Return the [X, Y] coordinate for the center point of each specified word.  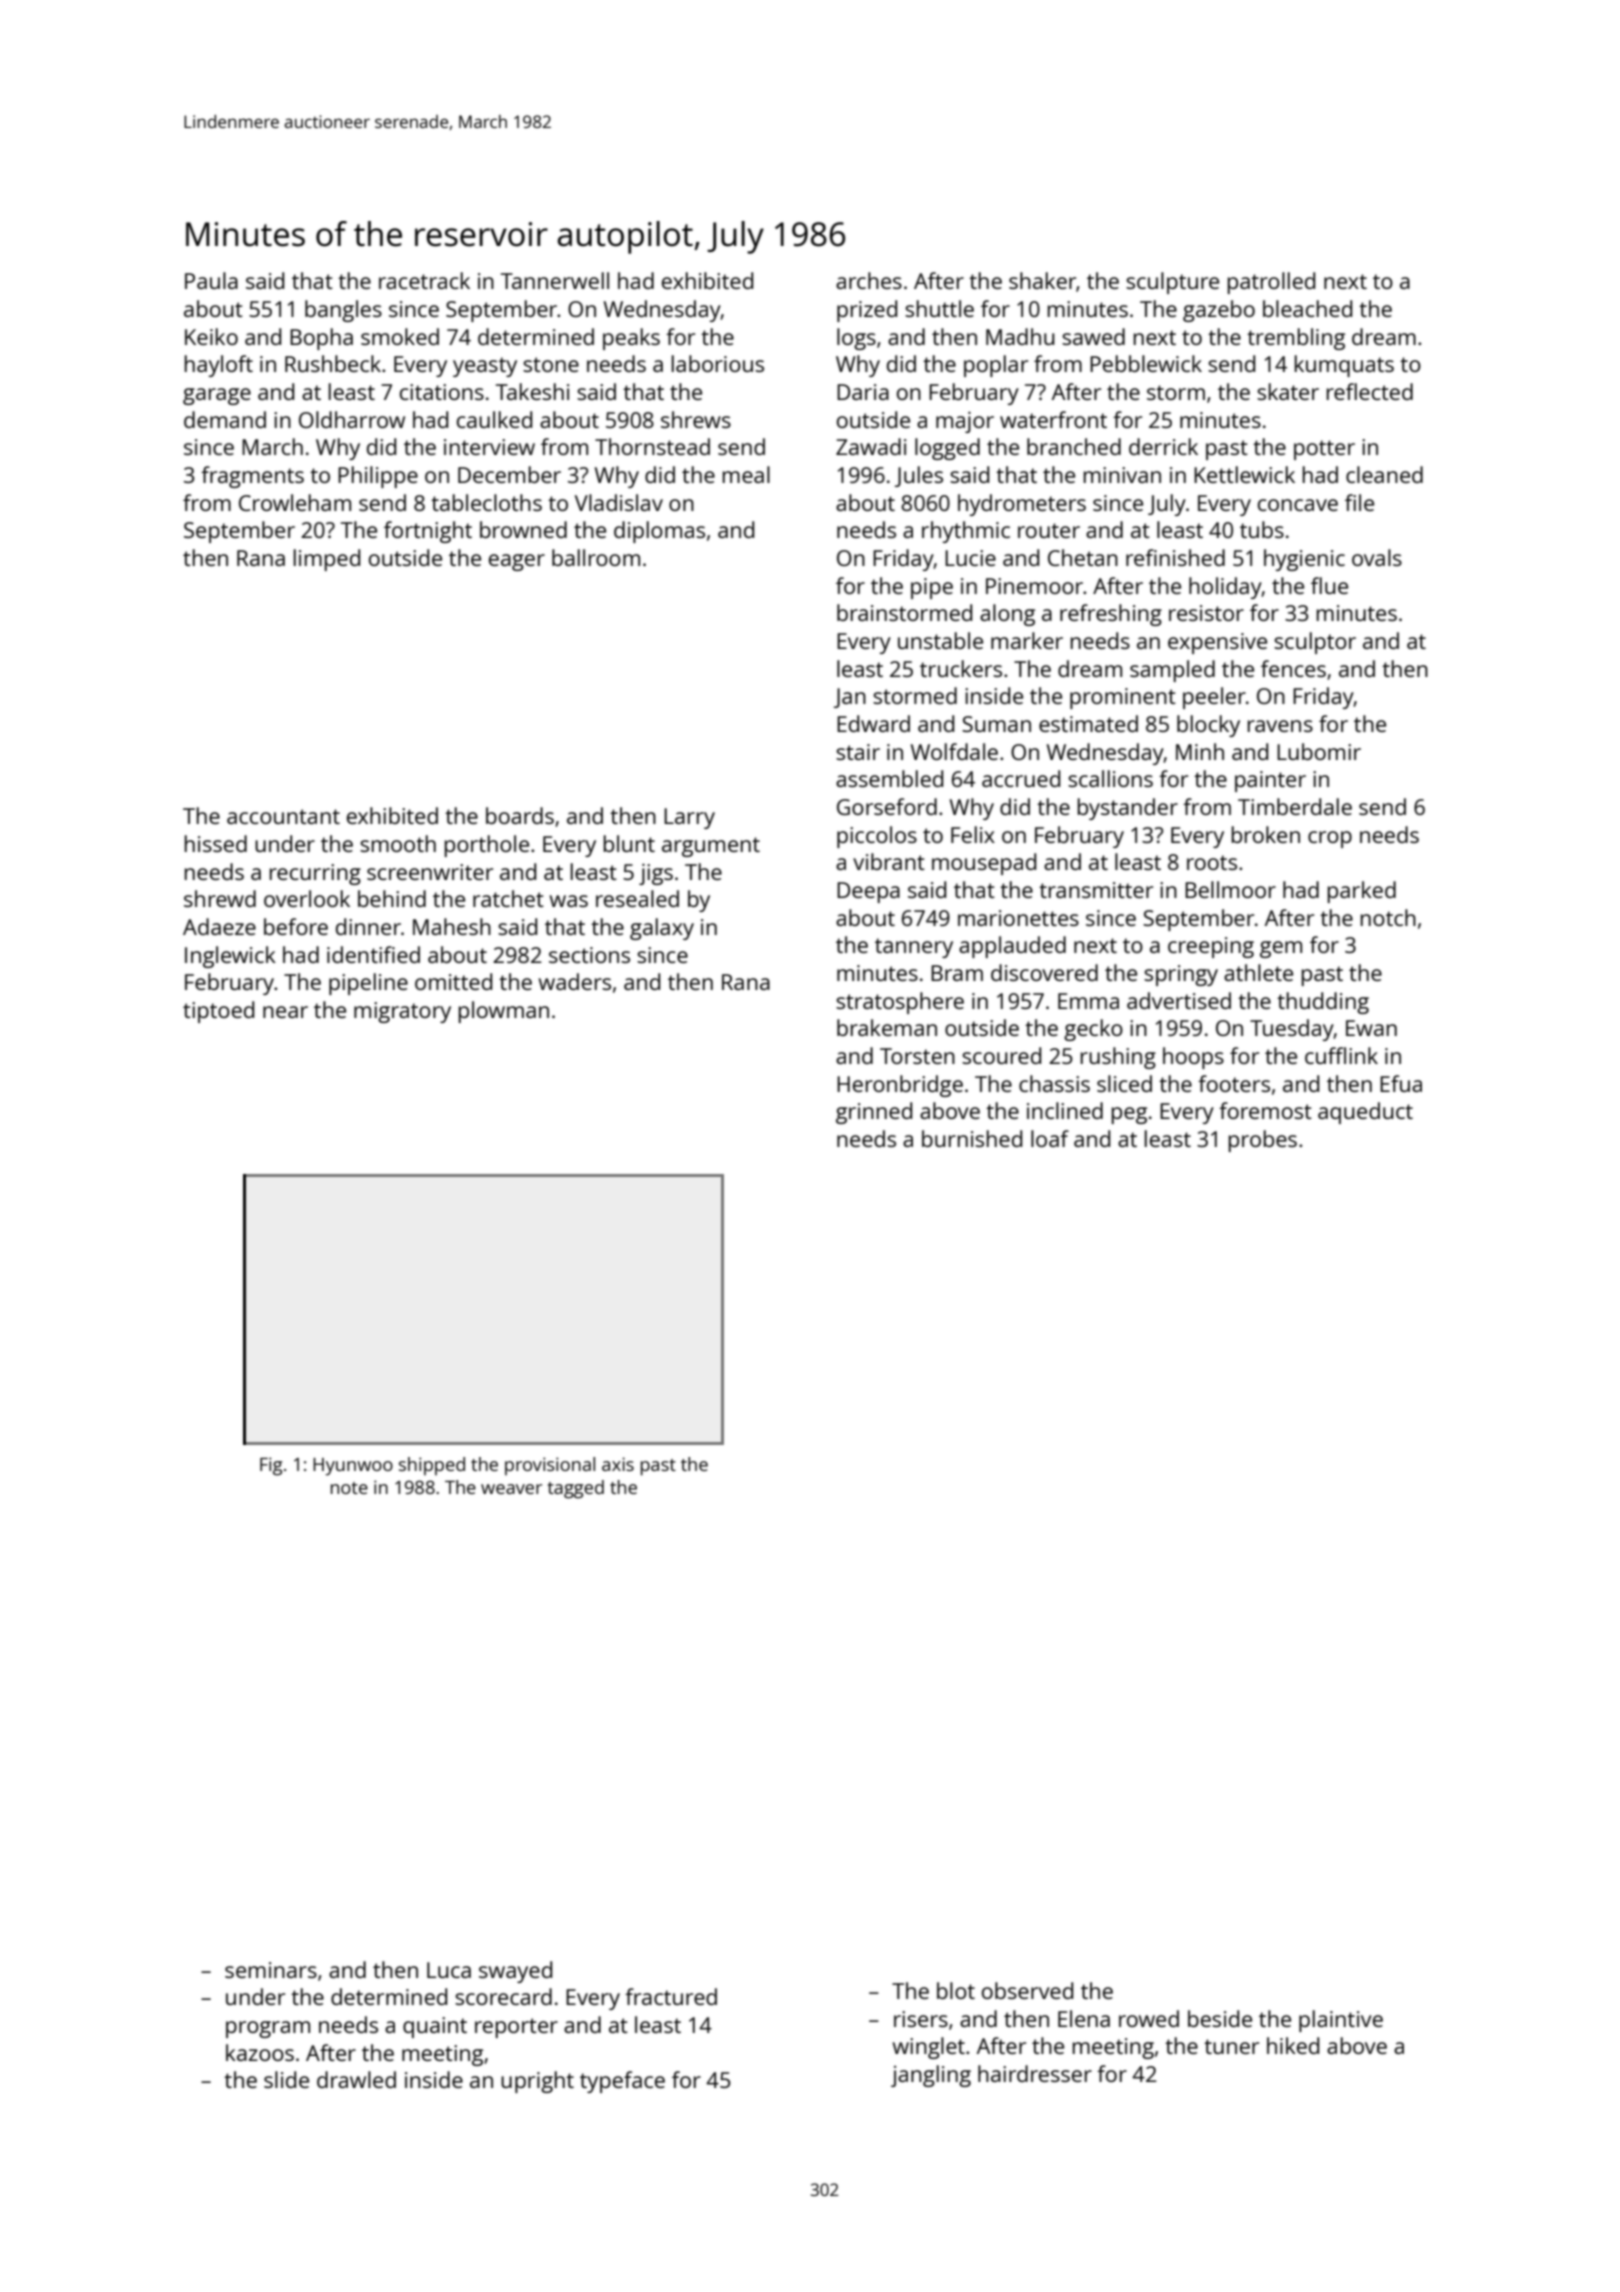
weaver [511, 1489]
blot [956, 1990]
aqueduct [1365, 1113]
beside [1220, 2018]
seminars [271, 1970]
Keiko [211, 336]
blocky [1208, 726]
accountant [283, 816]
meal [746, 474]
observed [1027, 1990]
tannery [914, 948]
